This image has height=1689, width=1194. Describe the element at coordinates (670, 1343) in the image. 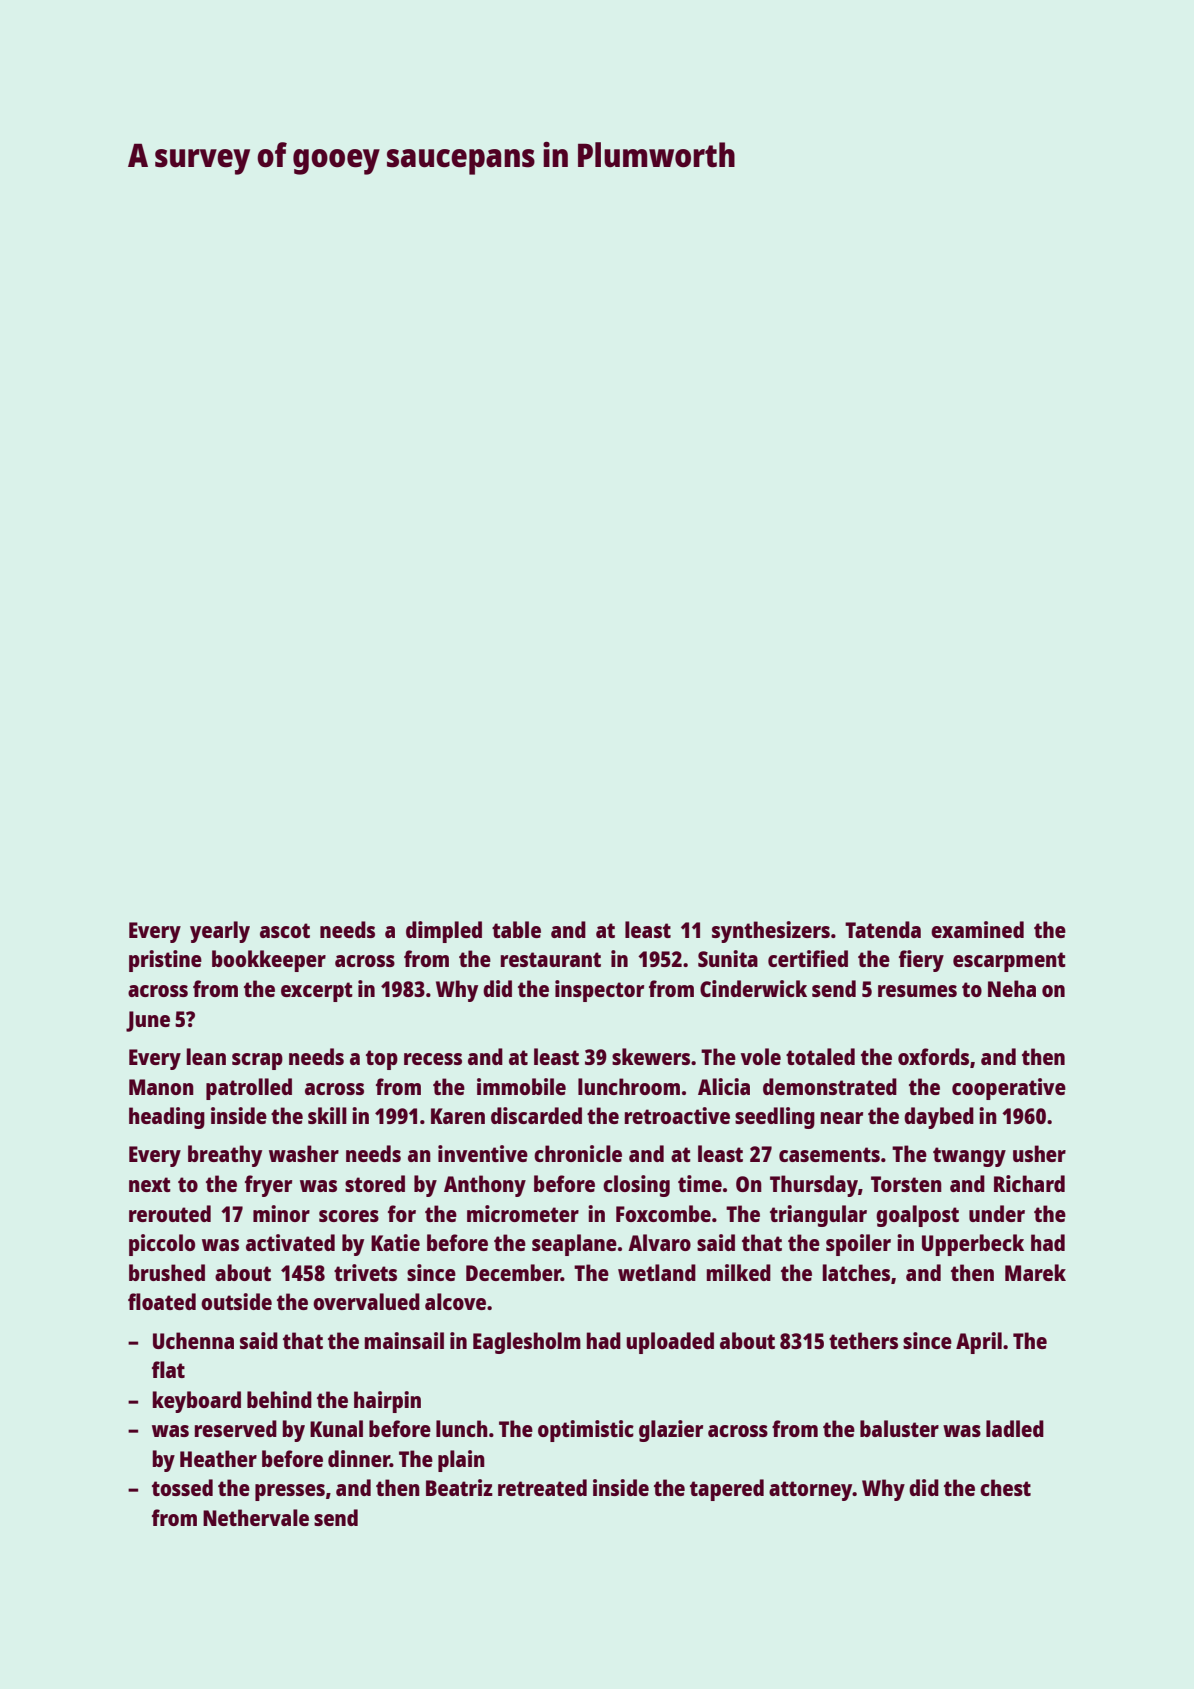

I see `uploaded` at that location.
